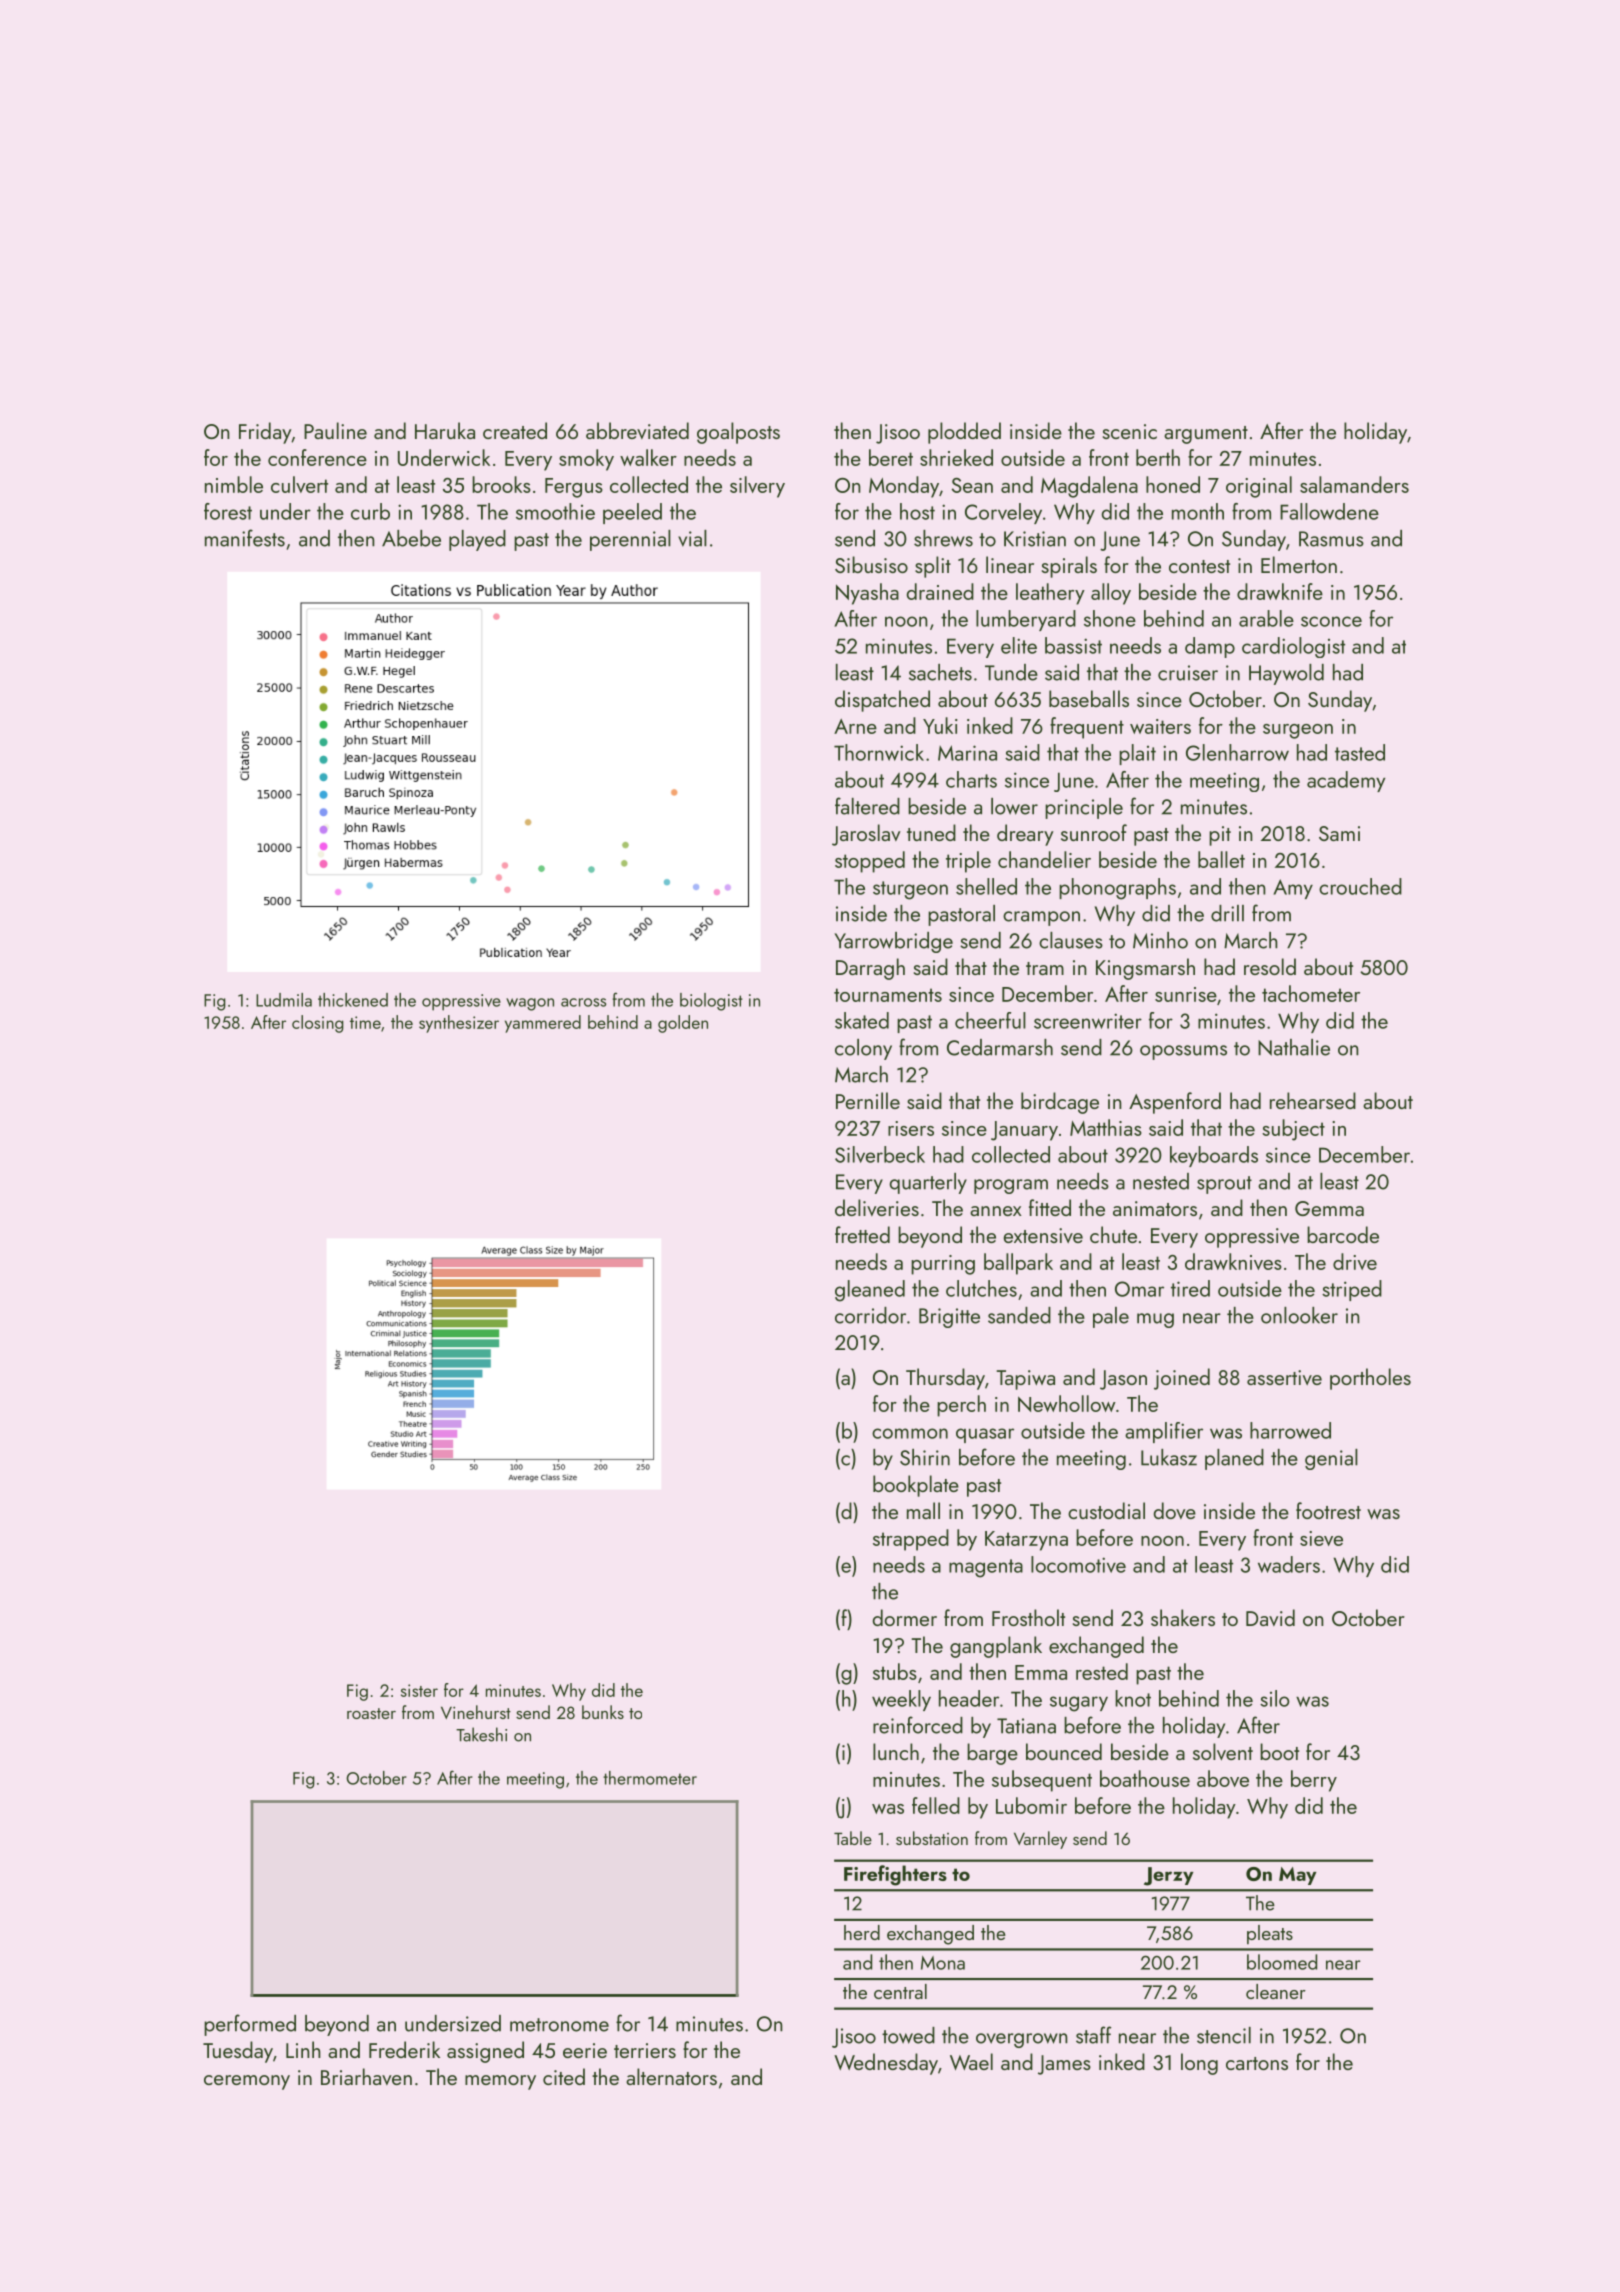 The height and width of the page is (2292, 1620). What do you see at coordinates (366, 2076) in the page?
I see `Briarhaven` at bounding box center [366, 2076].
